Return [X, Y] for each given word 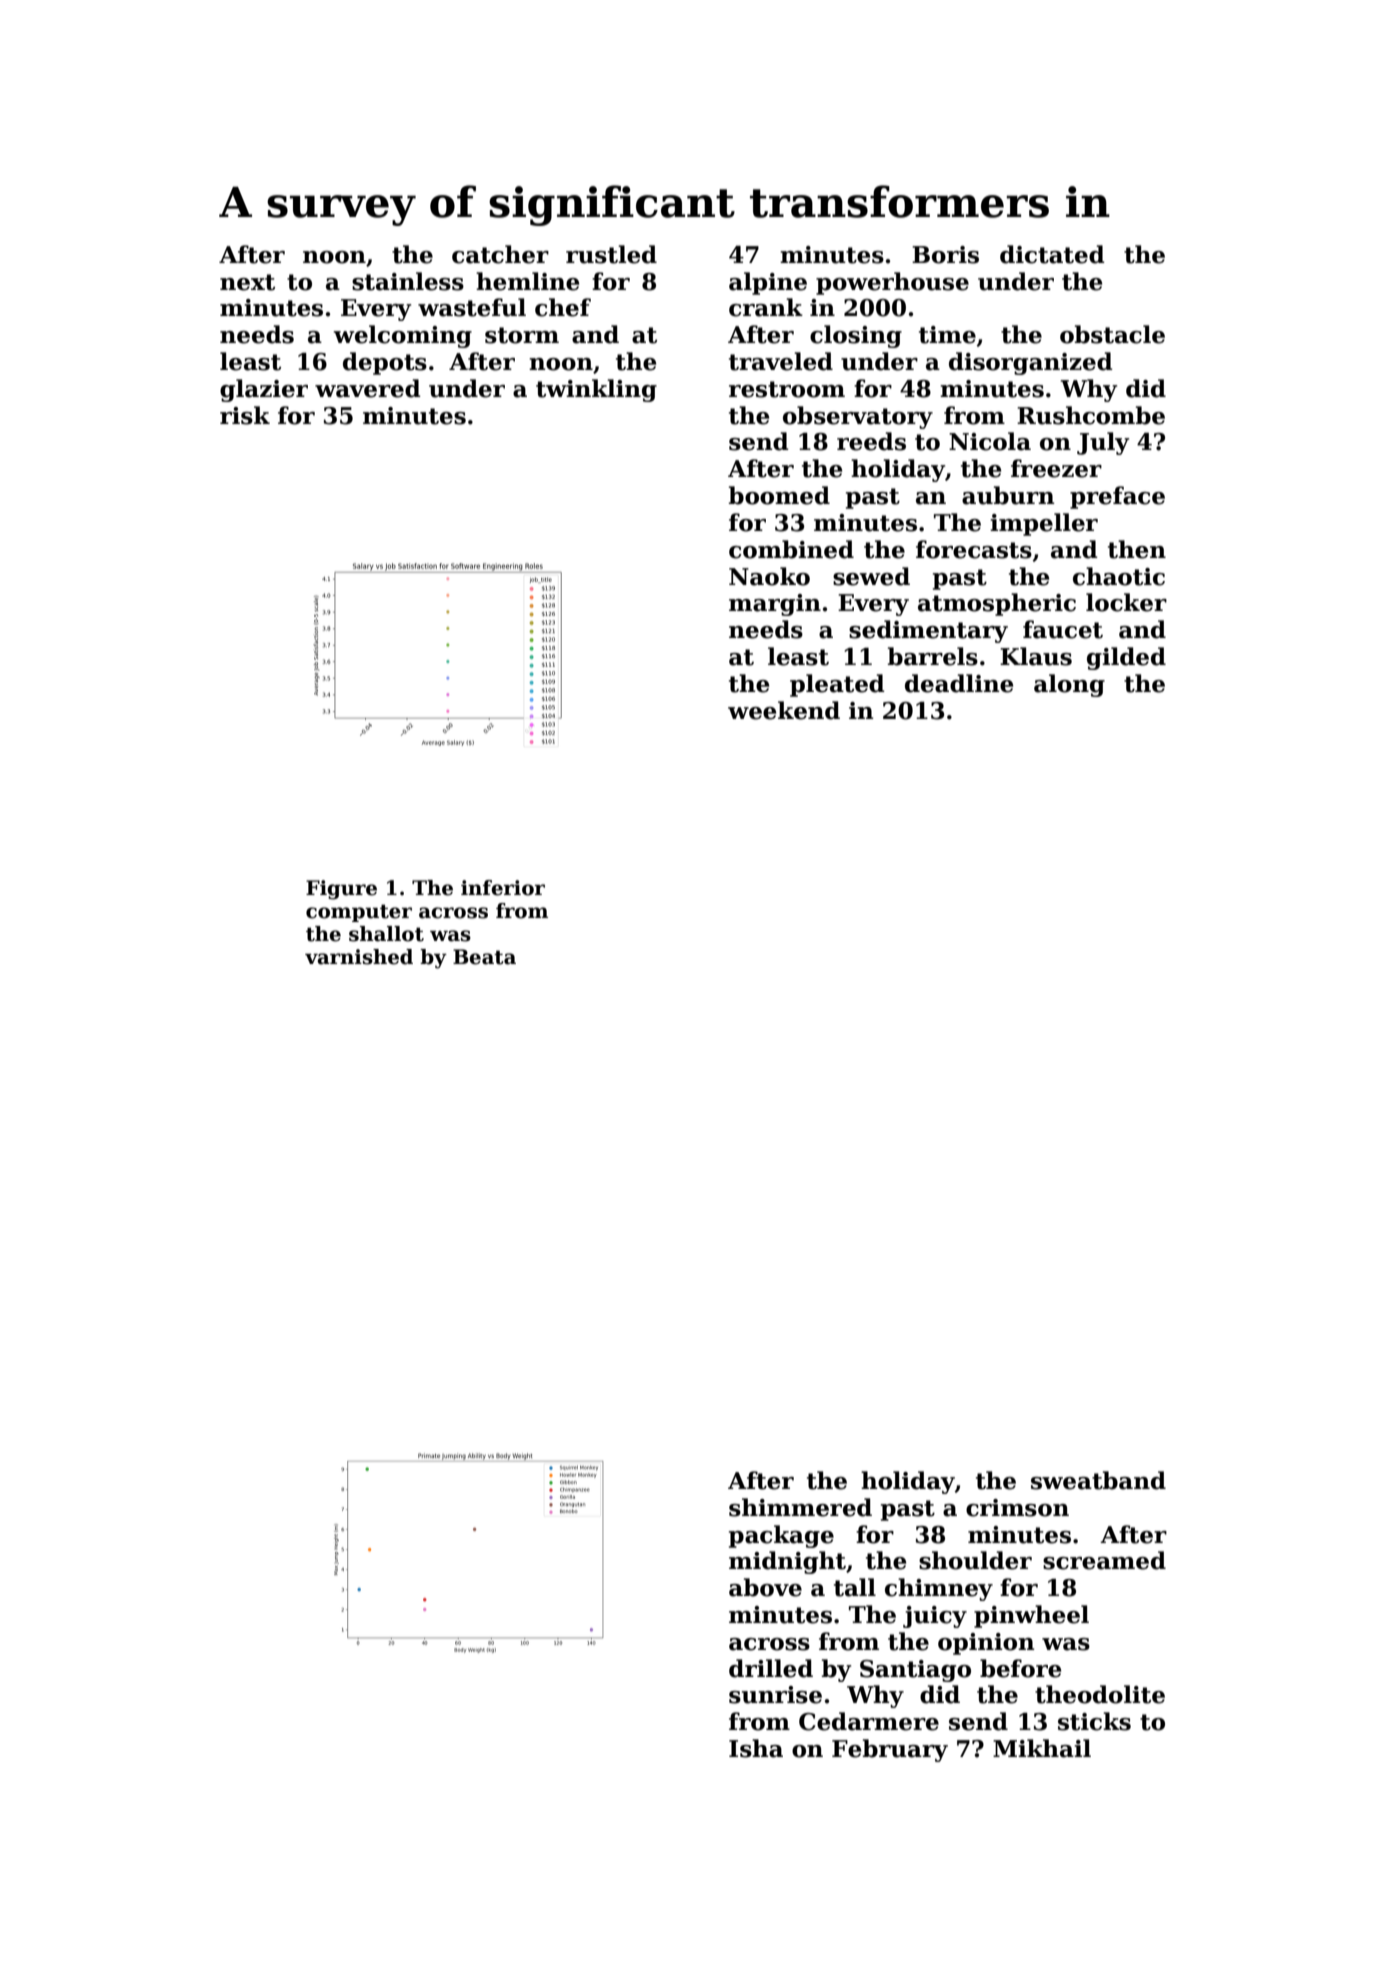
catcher [500, 254]
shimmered [800, 1507]
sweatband [1098, 1480]
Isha [756, 1748]
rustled [611, 254]
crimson [1017, 1508]
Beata [484, 957]
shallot [386, 934]
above [765, 1587]
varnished [359, 957]
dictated [1052, 254]
